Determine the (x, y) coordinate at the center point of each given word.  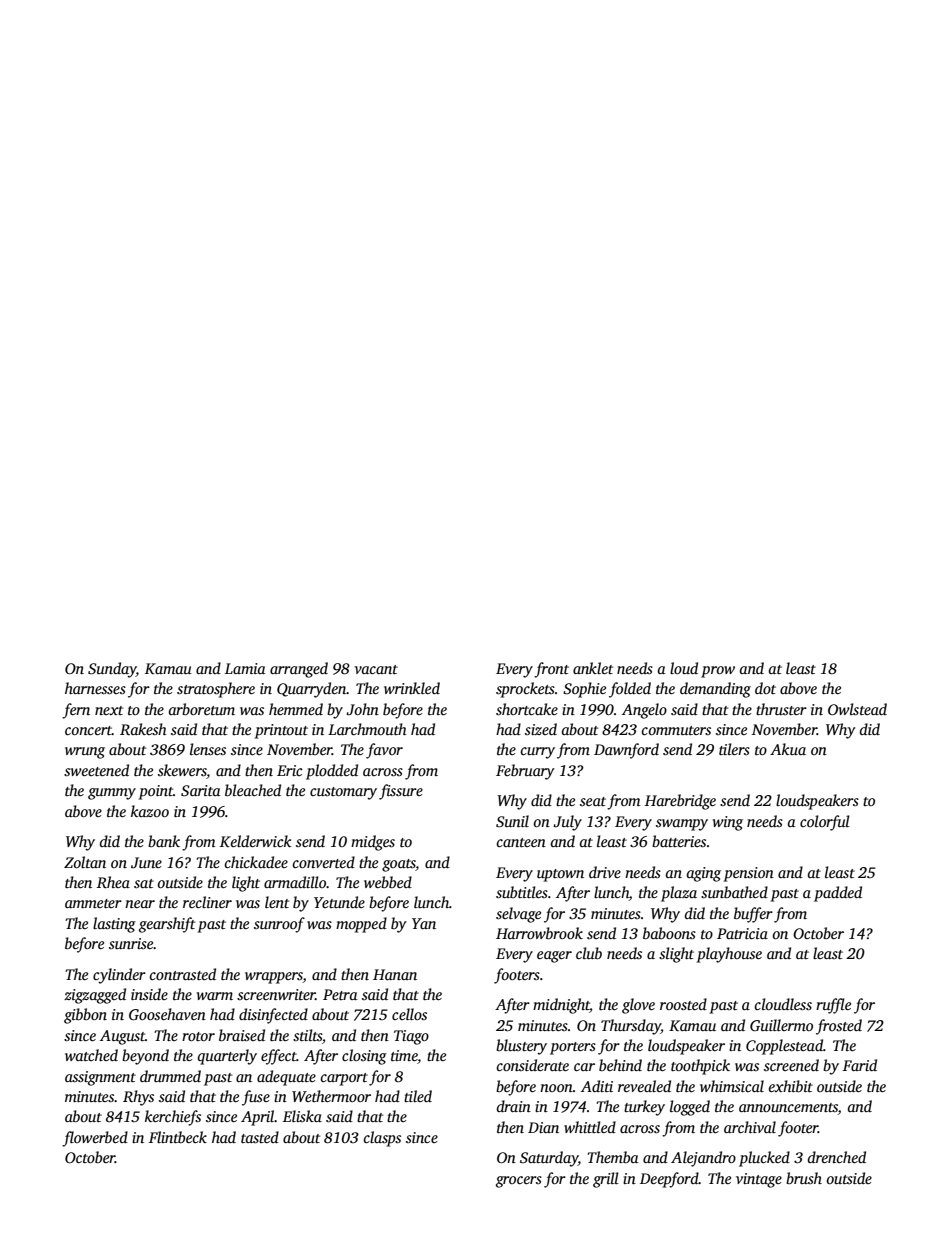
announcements (788, 1109)
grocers (519, 1182)
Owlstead (857, 709)
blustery (521, 1047)
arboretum (201, 709)
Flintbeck (178, 1137)
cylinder (119, 976)
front (551, 670)
